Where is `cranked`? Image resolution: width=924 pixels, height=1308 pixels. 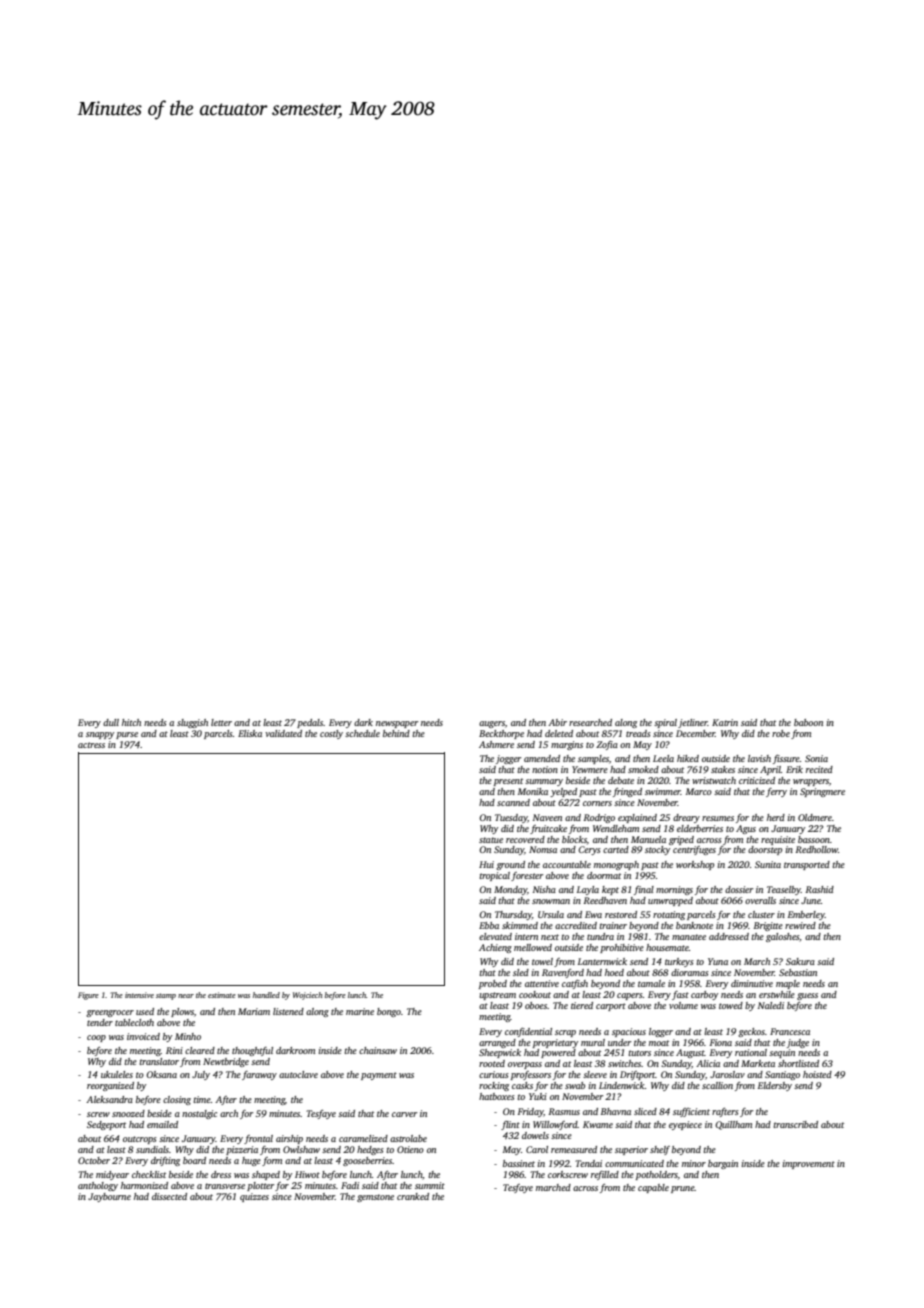
cranked is located at coordinates (413, 1196).
